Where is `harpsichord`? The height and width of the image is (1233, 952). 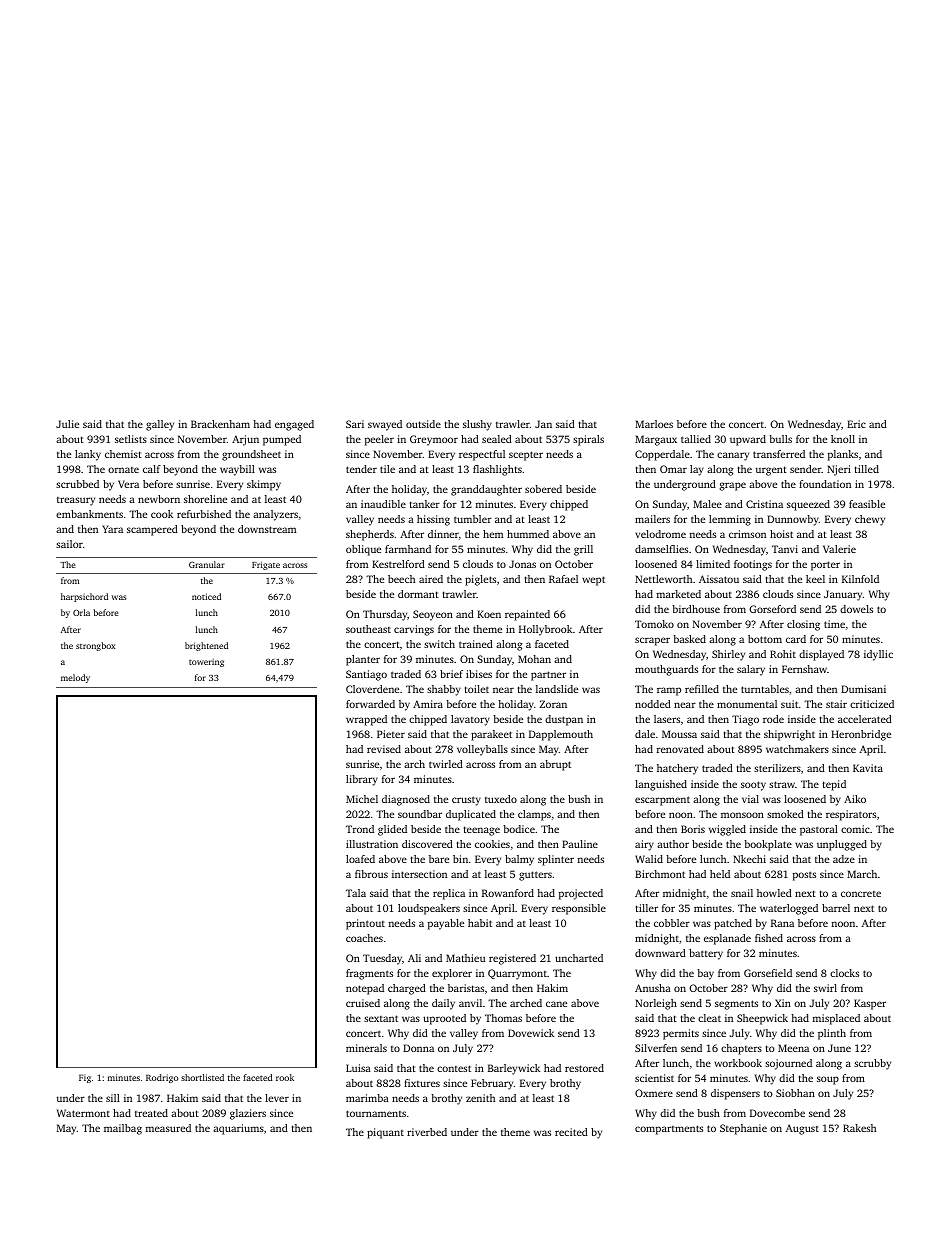 harpsichord is located at coordinates (84, 597).
